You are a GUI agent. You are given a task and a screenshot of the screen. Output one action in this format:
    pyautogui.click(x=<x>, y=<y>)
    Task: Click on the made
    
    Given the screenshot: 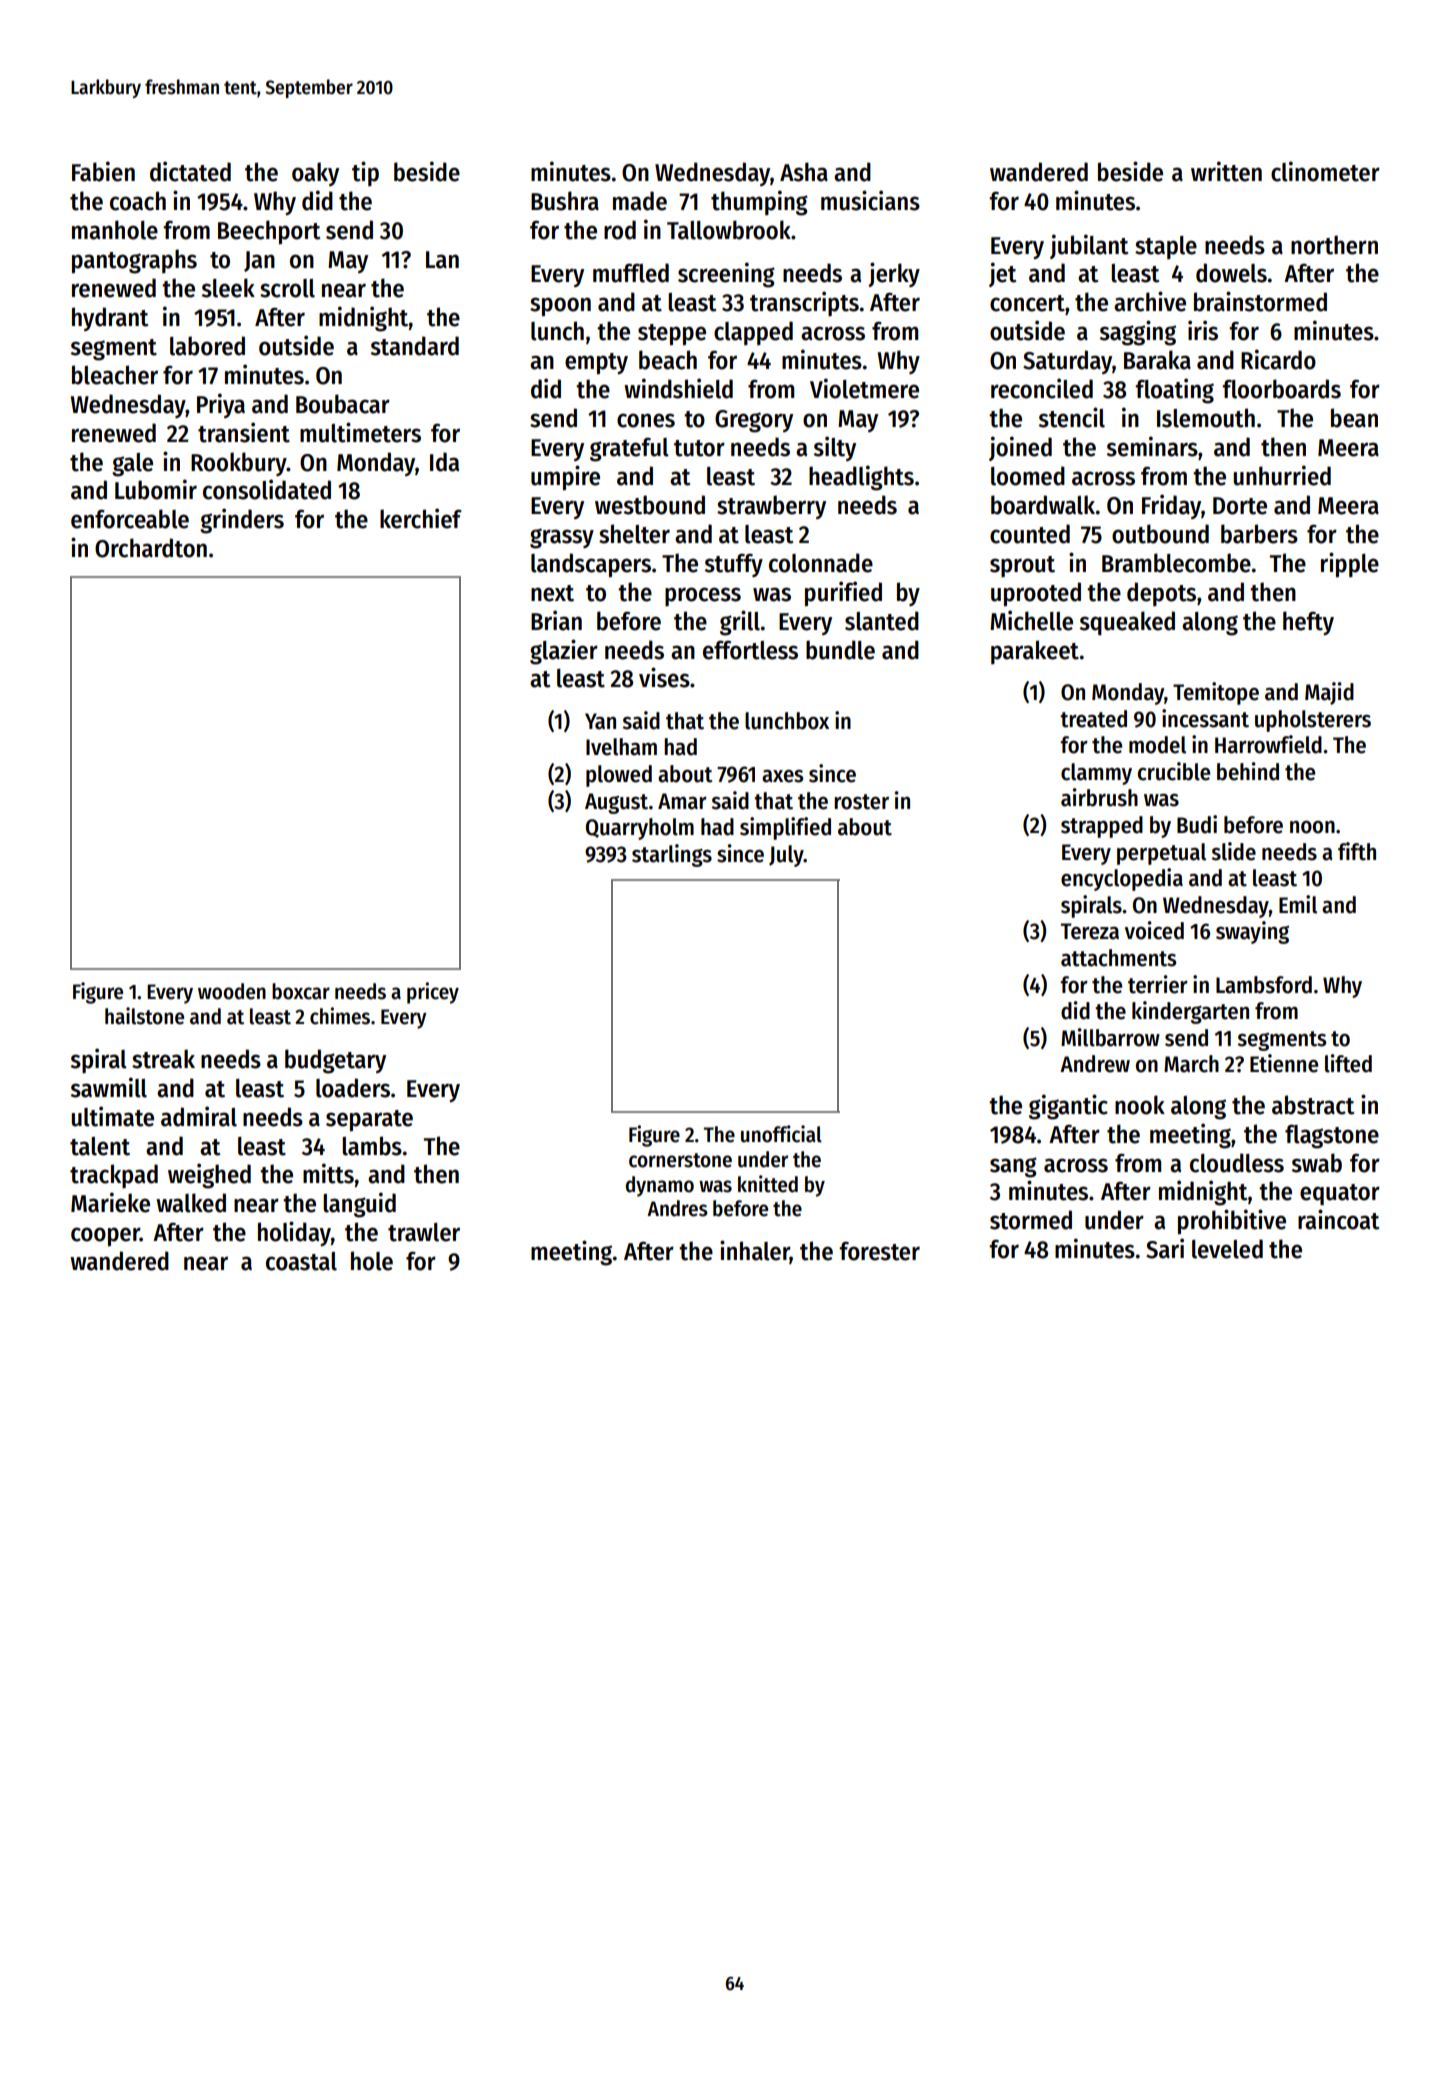 What is the action you would take?
    pyautogui.click(x=640, y=201)
